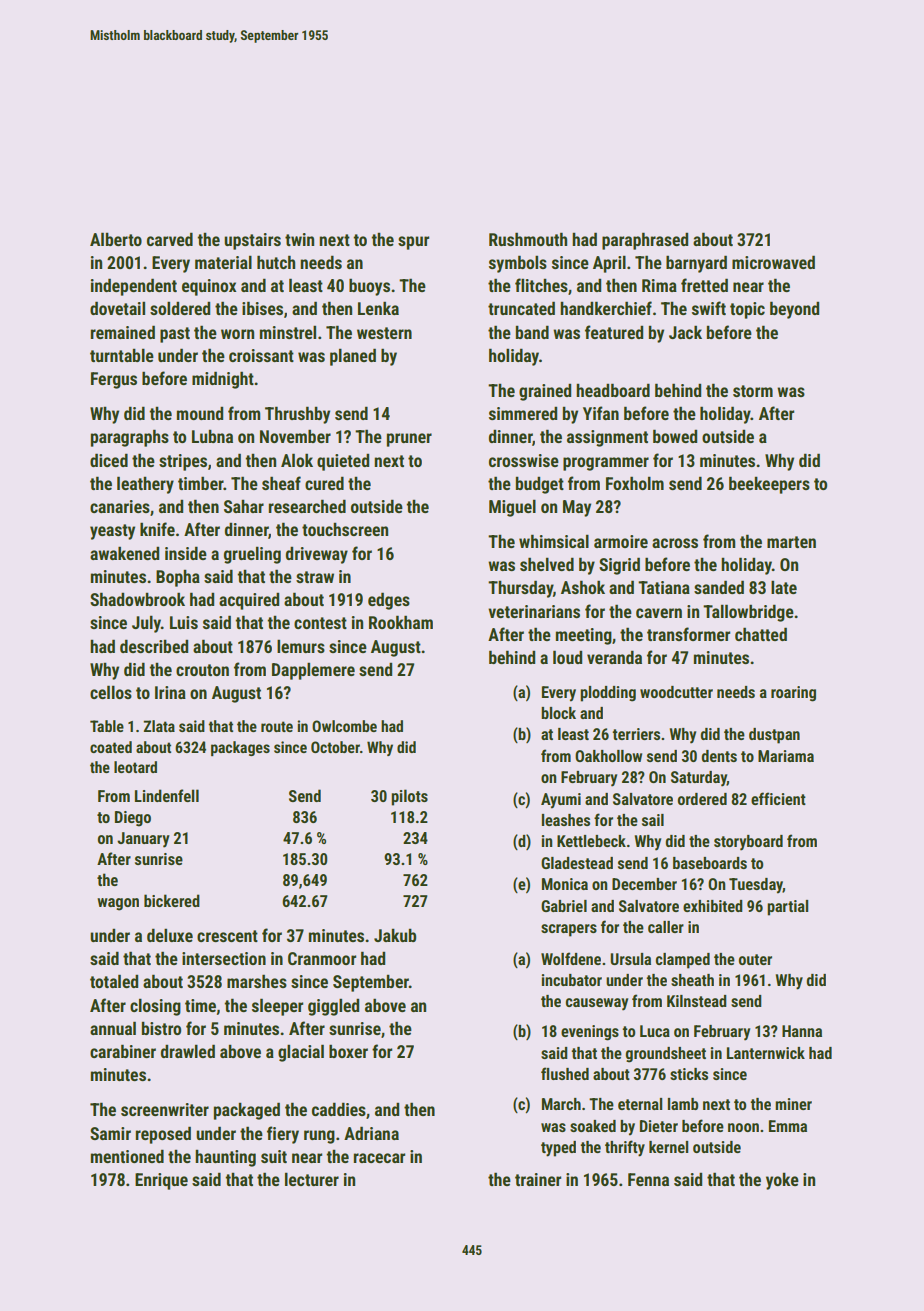 The image size is (924, 1311). What do you see at coordinates (134, 287) in the screenshot?
I see `independent` at bounding box center [134, 287].
